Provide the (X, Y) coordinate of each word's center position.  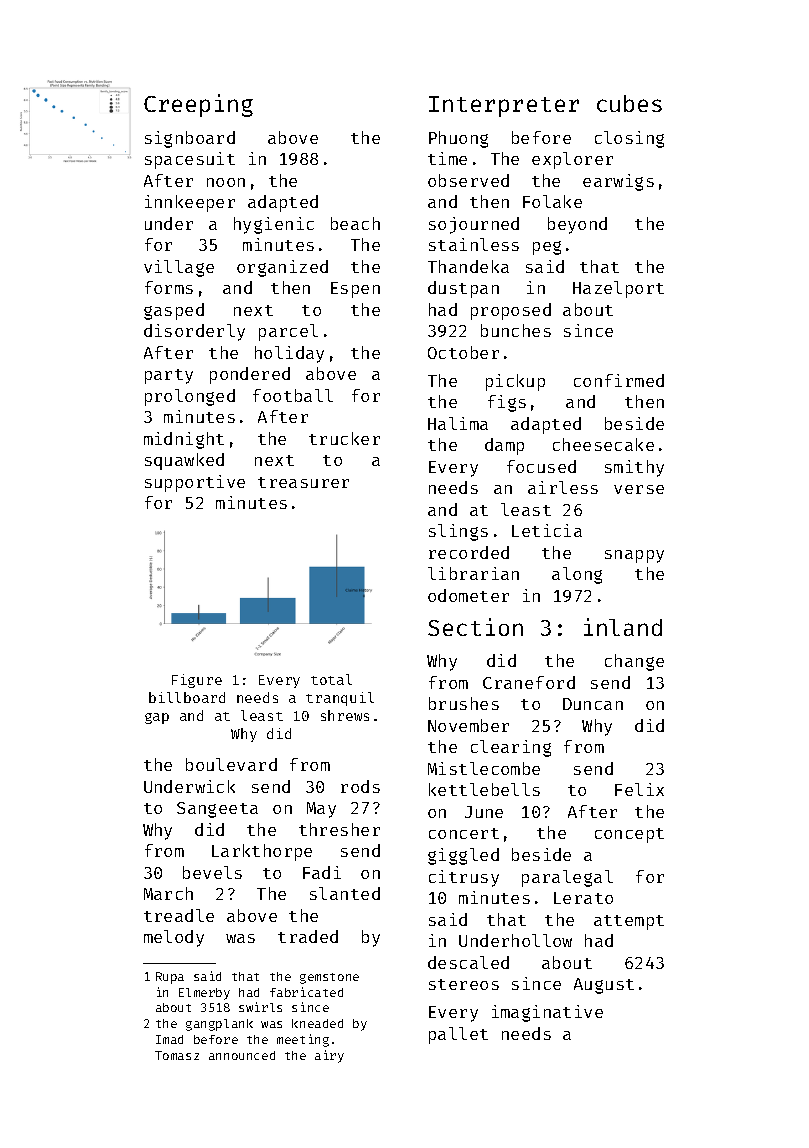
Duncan (593, 704)
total (331, 679)
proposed (511, 311)
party (169, 376)
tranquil (340, 699)
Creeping (198, 105)
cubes (629, 103)
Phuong (458, 139)
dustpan (463, 289)
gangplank (219, 1025)
